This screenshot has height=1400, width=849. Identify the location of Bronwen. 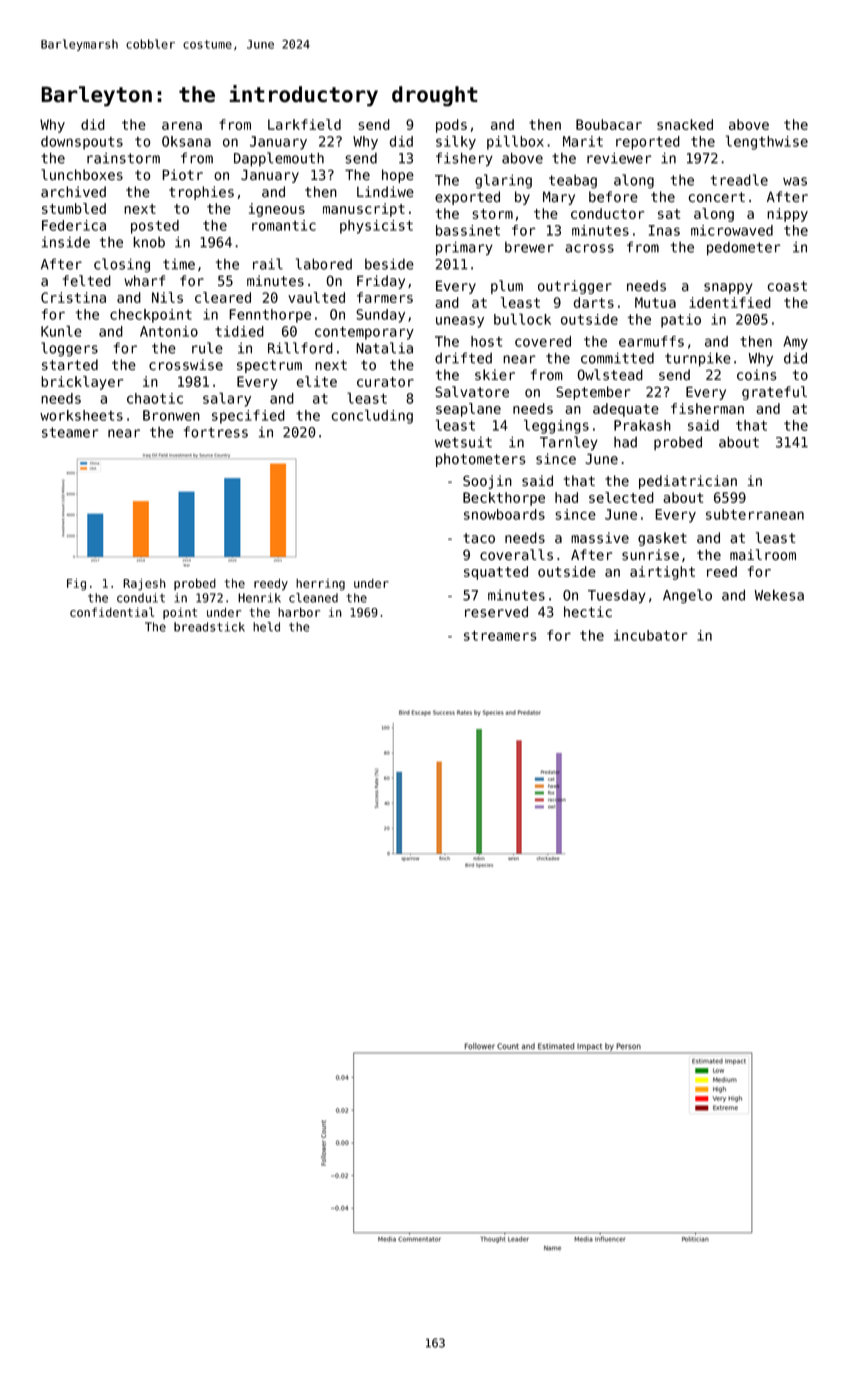
(171, 415).
